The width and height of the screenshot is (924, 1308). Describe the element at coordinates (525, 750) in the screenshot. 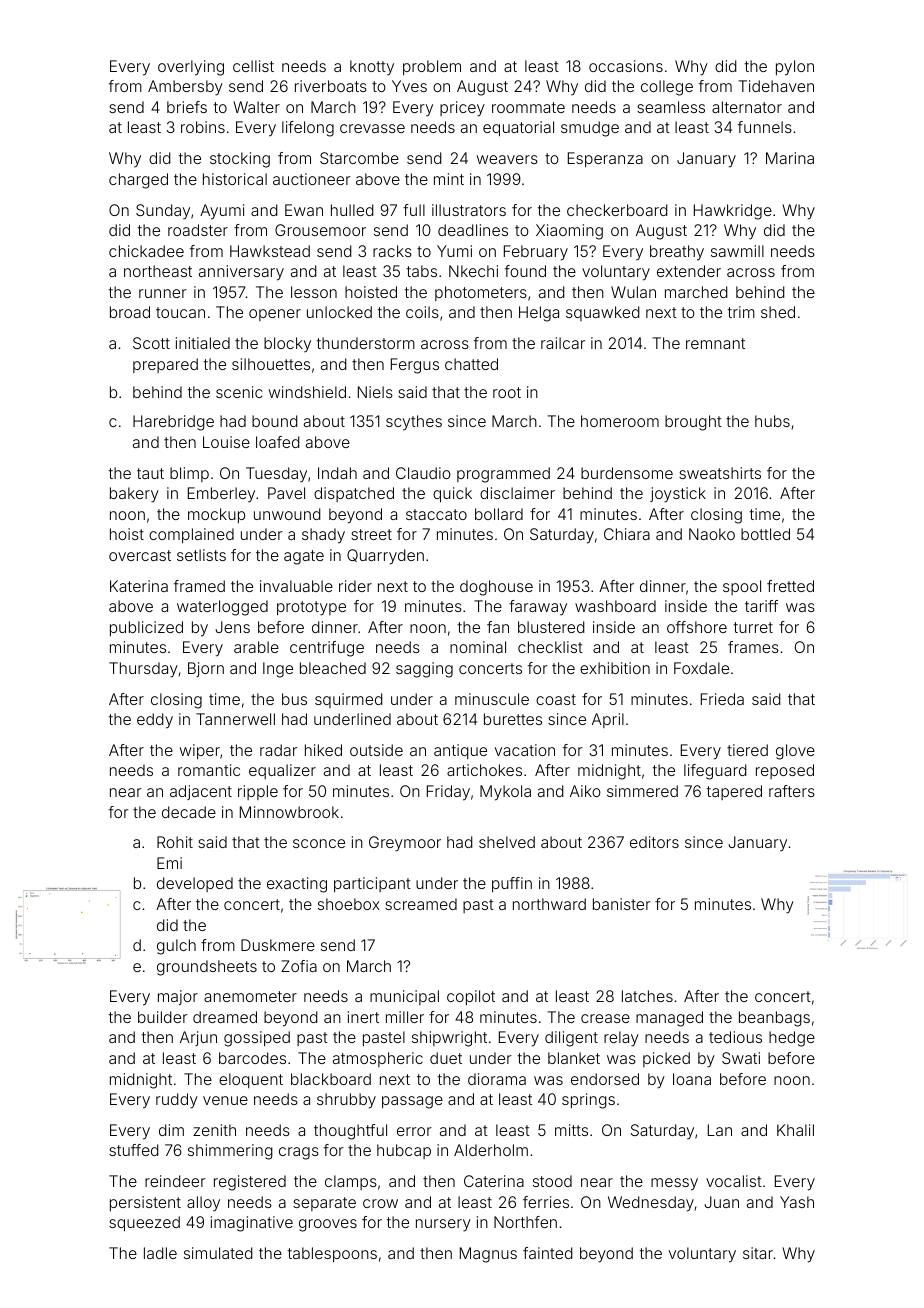

I see `vacation` at that location.
